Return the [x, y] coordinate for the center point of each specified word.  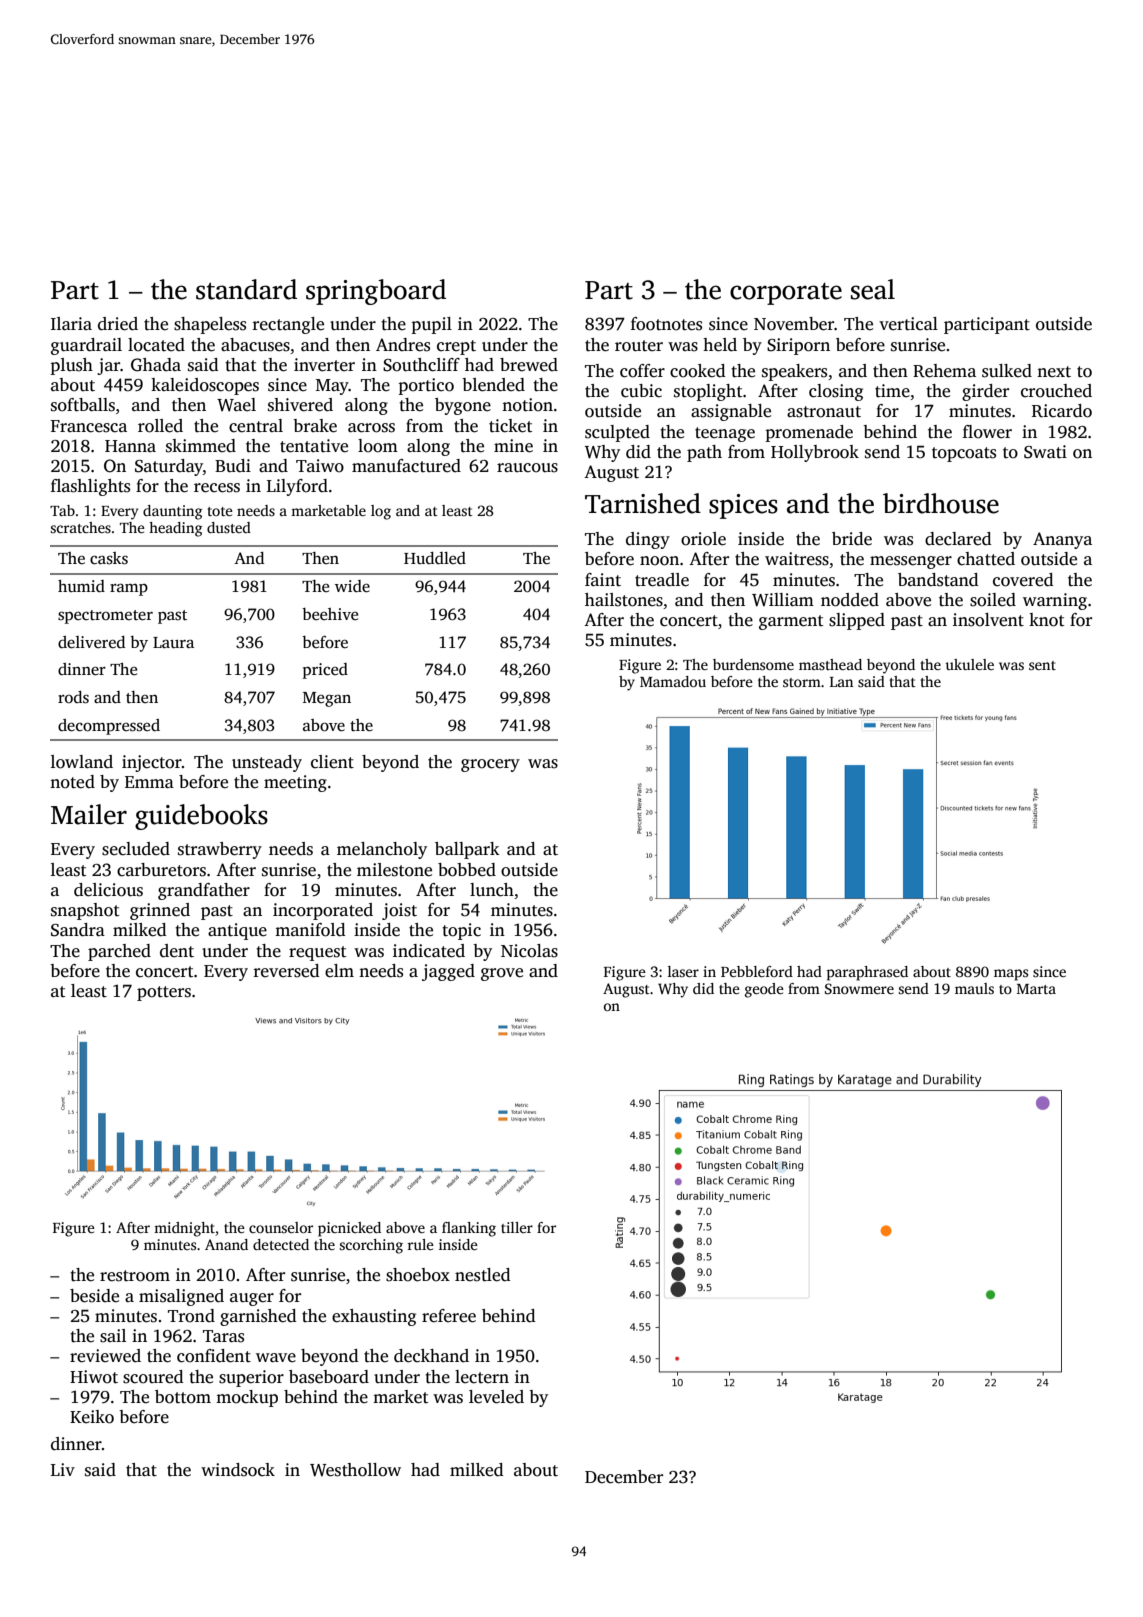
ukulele [969, 664]
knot [1046, 620]
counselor [281, 1227]
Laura [173, 642]
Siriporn [798, 346]
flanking [469, 1229]
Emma [149, 782]
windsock [238, 1470]
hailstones [624, 600]
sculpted [617, 433]
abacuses [255, 345]
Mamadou [673, 681]
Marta [1036, 989]
